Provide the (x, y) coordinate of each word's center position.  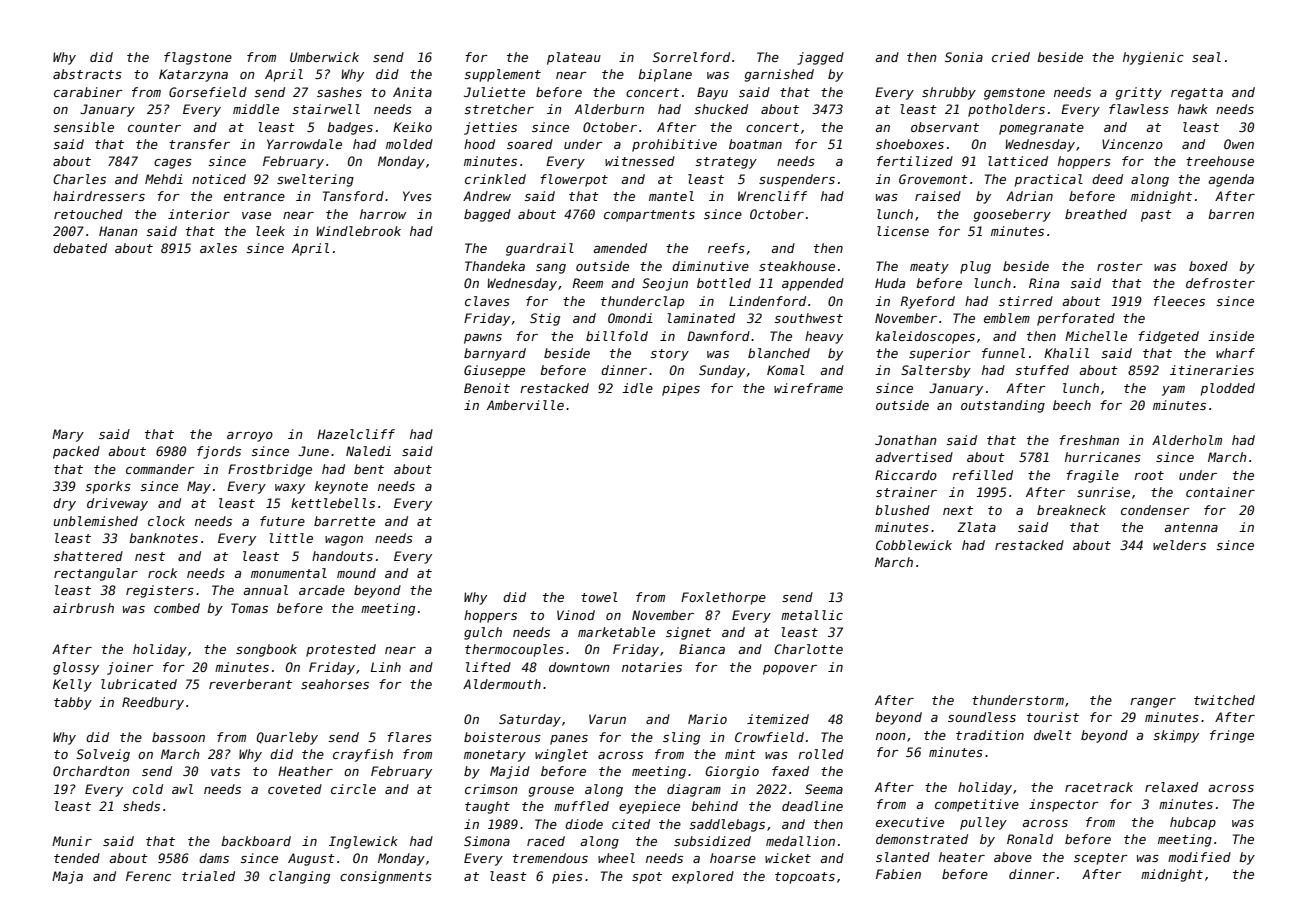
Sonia (964, 57)
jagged (820, 58)
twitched (1224, 700)
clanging (299, 877)
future (282, 521)
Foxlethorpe (723, 598)
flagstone (198, 58)
